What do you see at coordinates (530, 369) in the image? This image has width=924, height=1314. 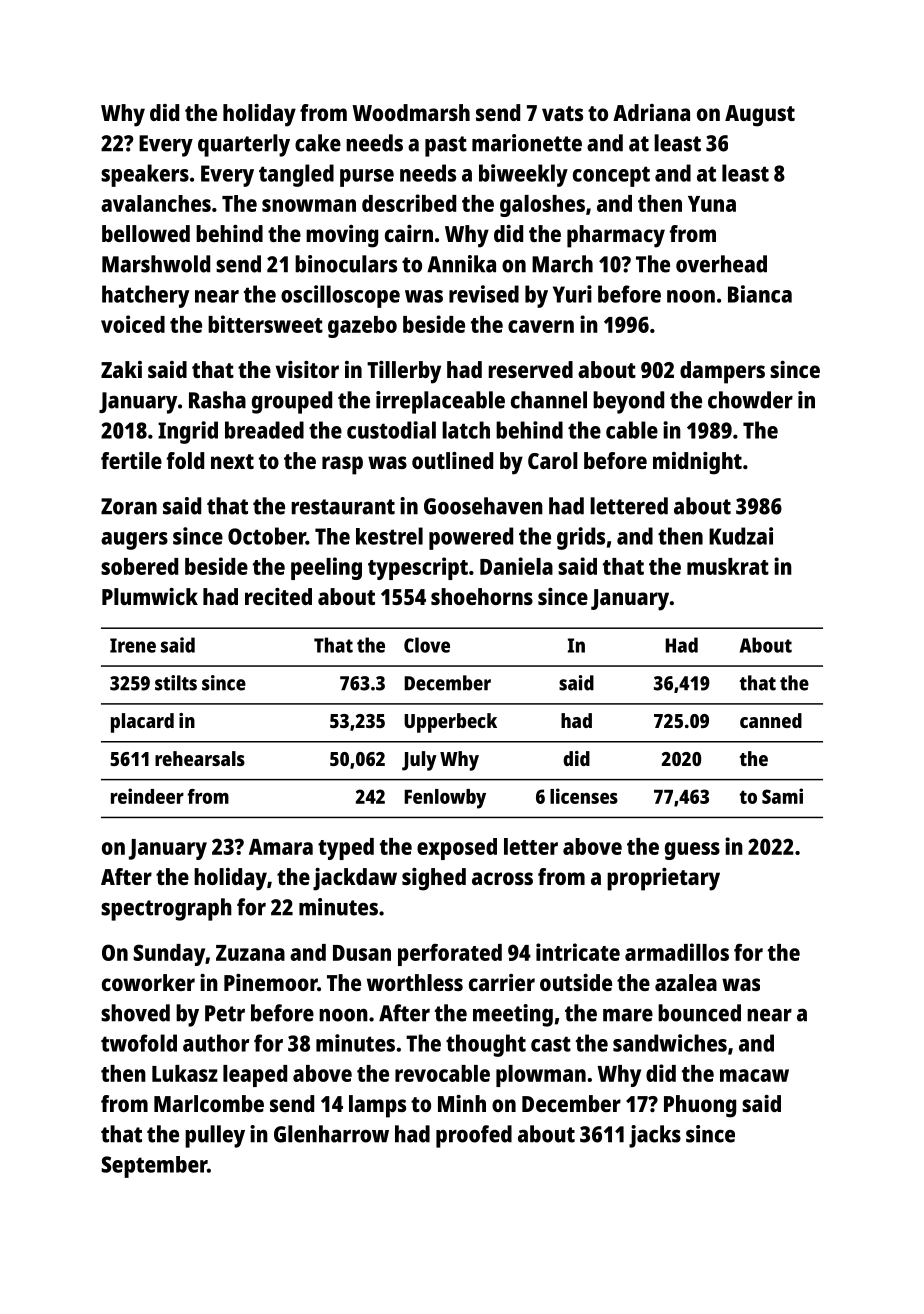 I see `reserved` at bounding box center [530, 369].
